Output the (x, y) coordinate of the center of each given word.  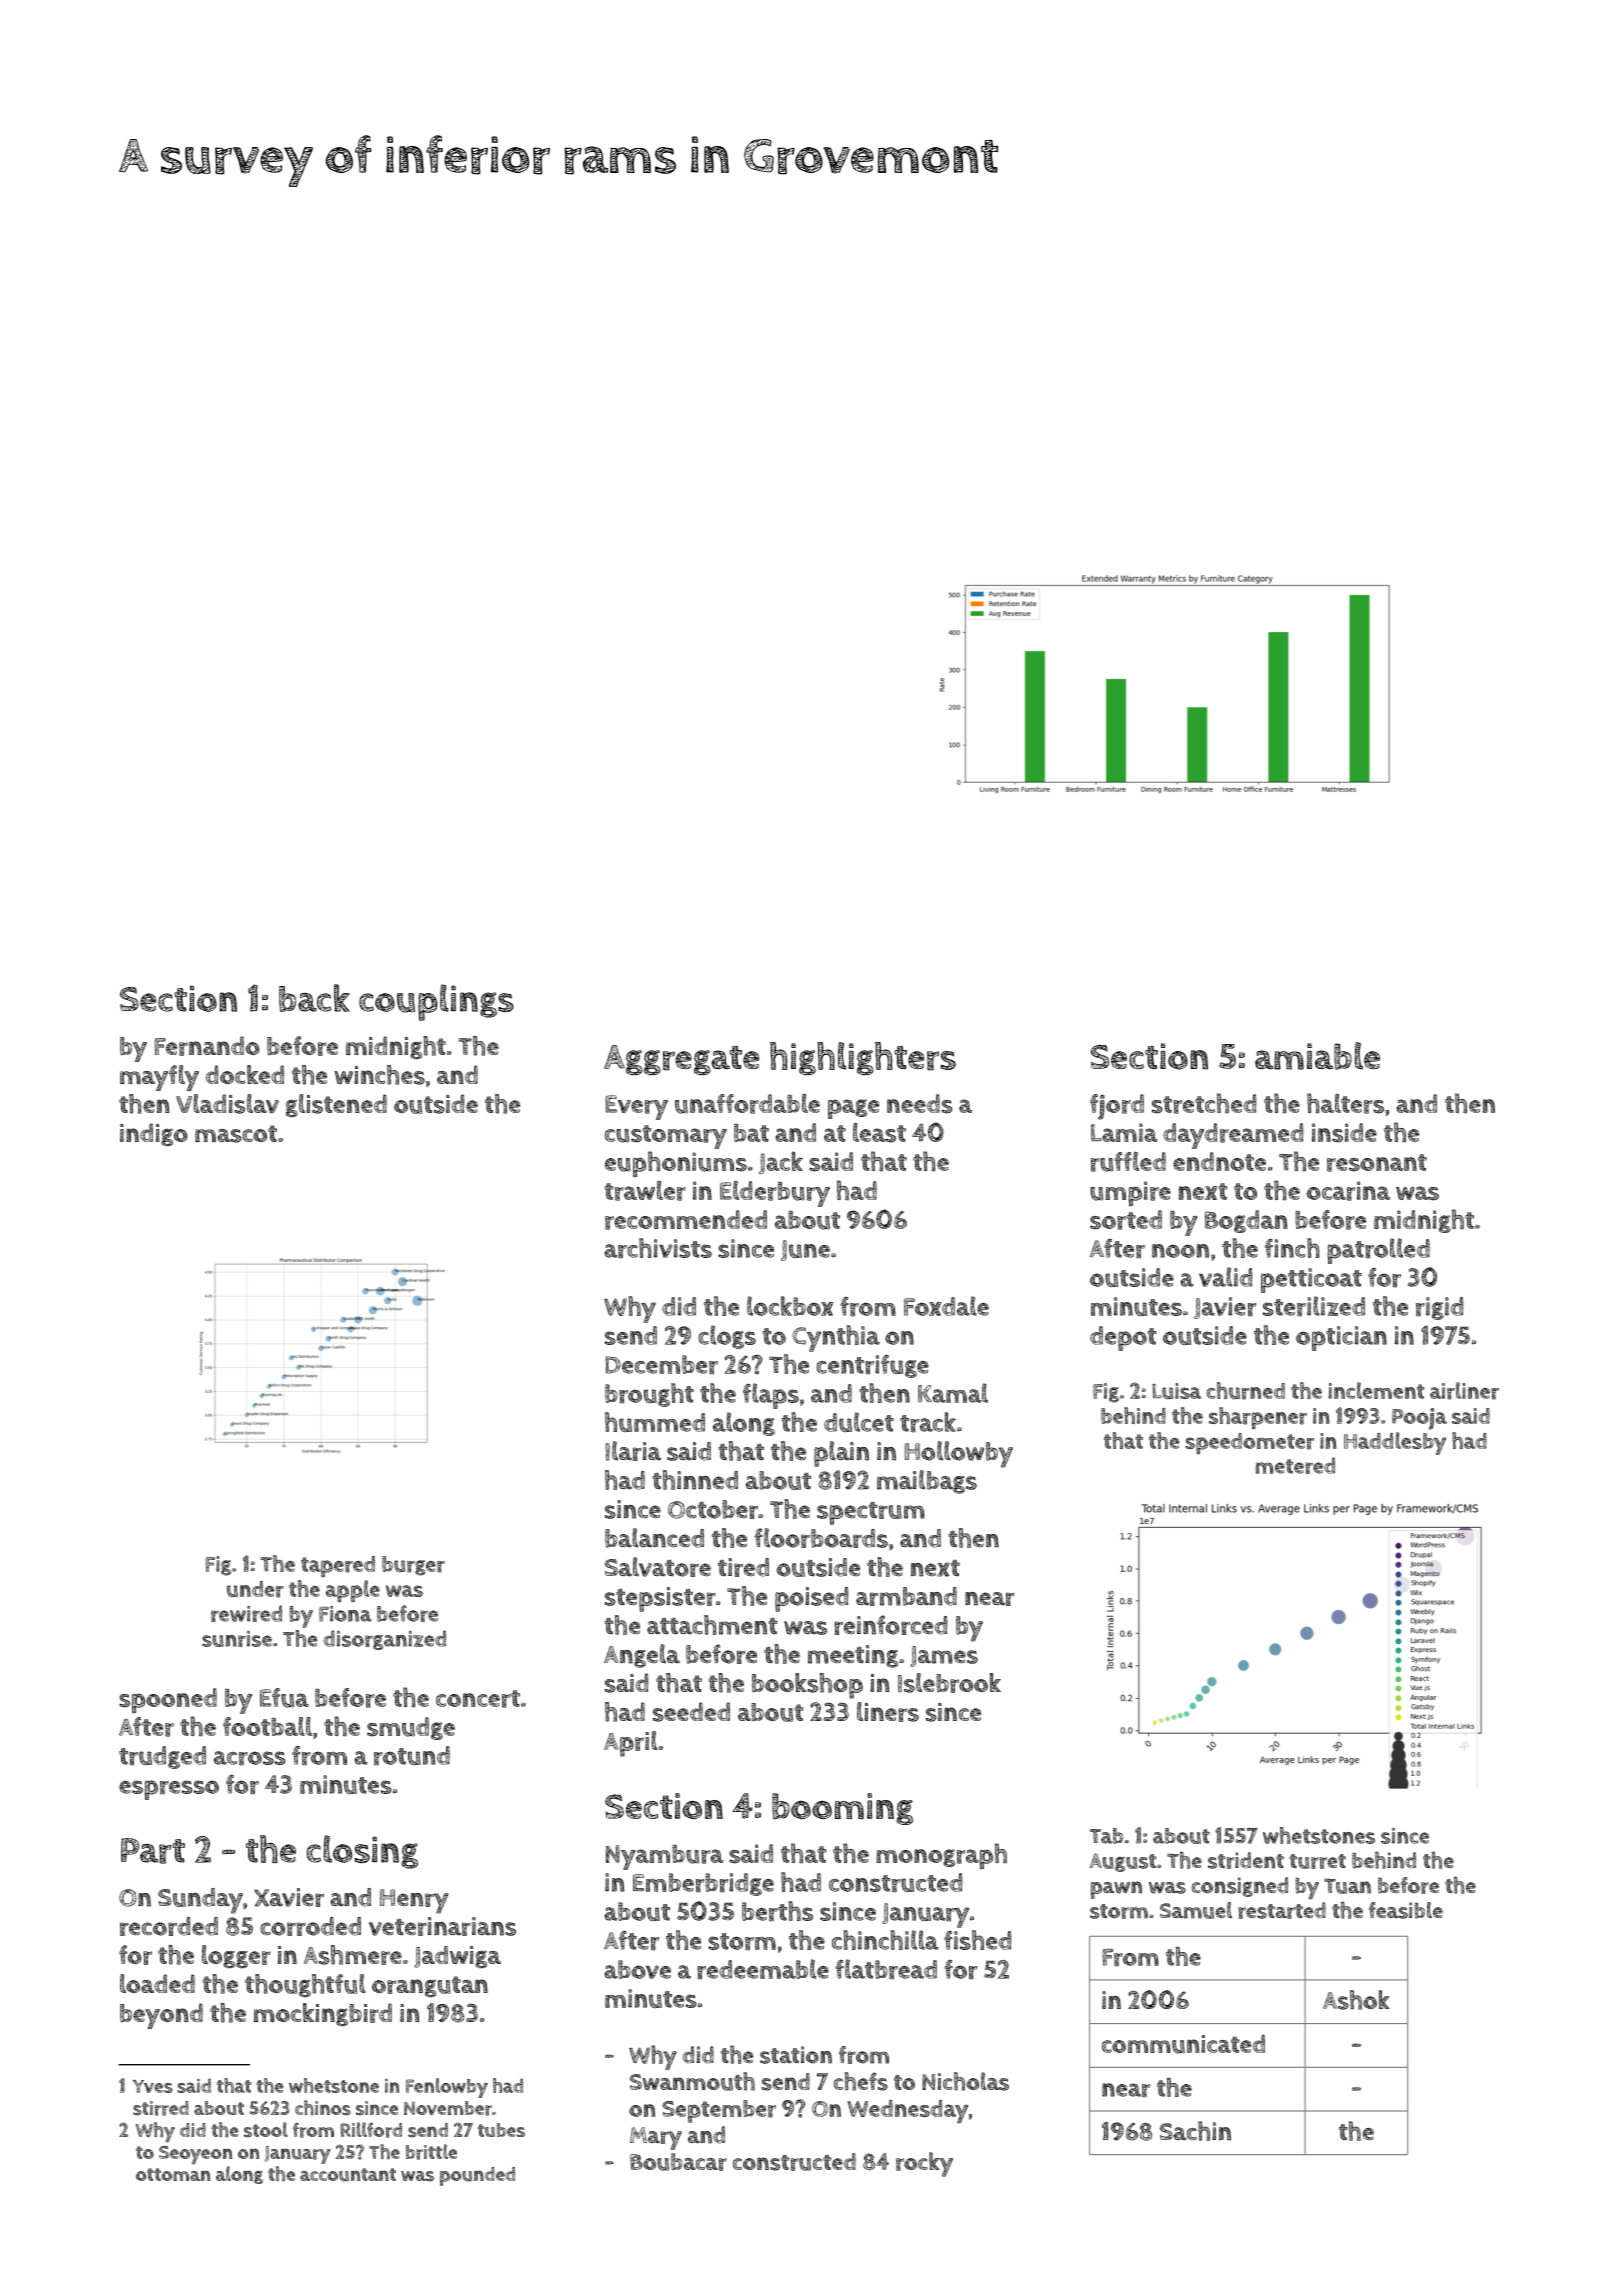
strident (1246, 1860)
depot (1123, 1338)
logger (236, 1956)
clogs (727, 1337)
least (879, 1133)
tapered (338, 1566)
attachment (712, 1625)
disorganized (384, 1640)
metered (1295, 1465)
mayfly (159, 1078)
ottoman (173, 2174)
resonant (1377, 1163)
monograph (941, 1856)
